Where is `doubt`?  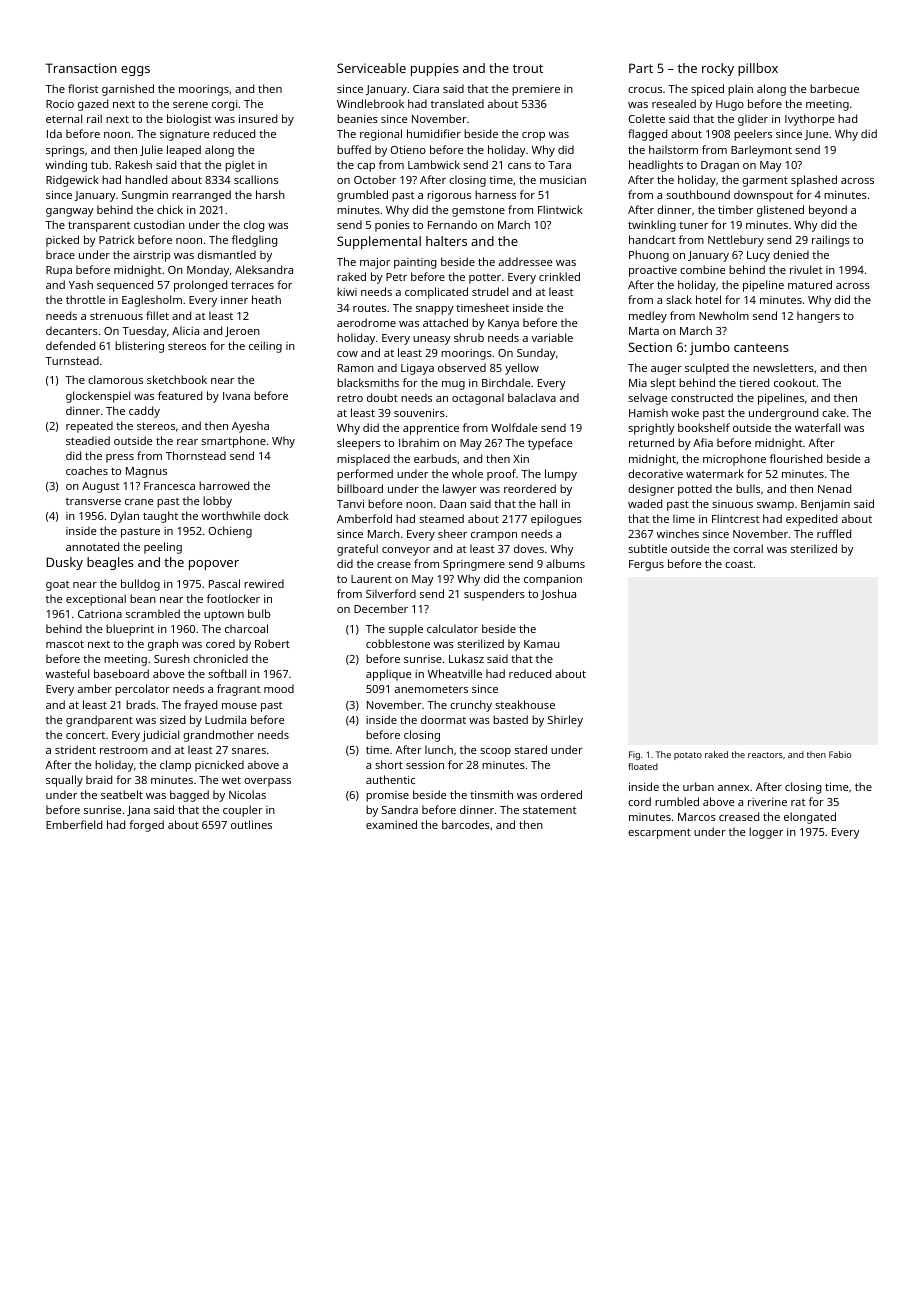
doubt is located at coordinates (382, 397).
